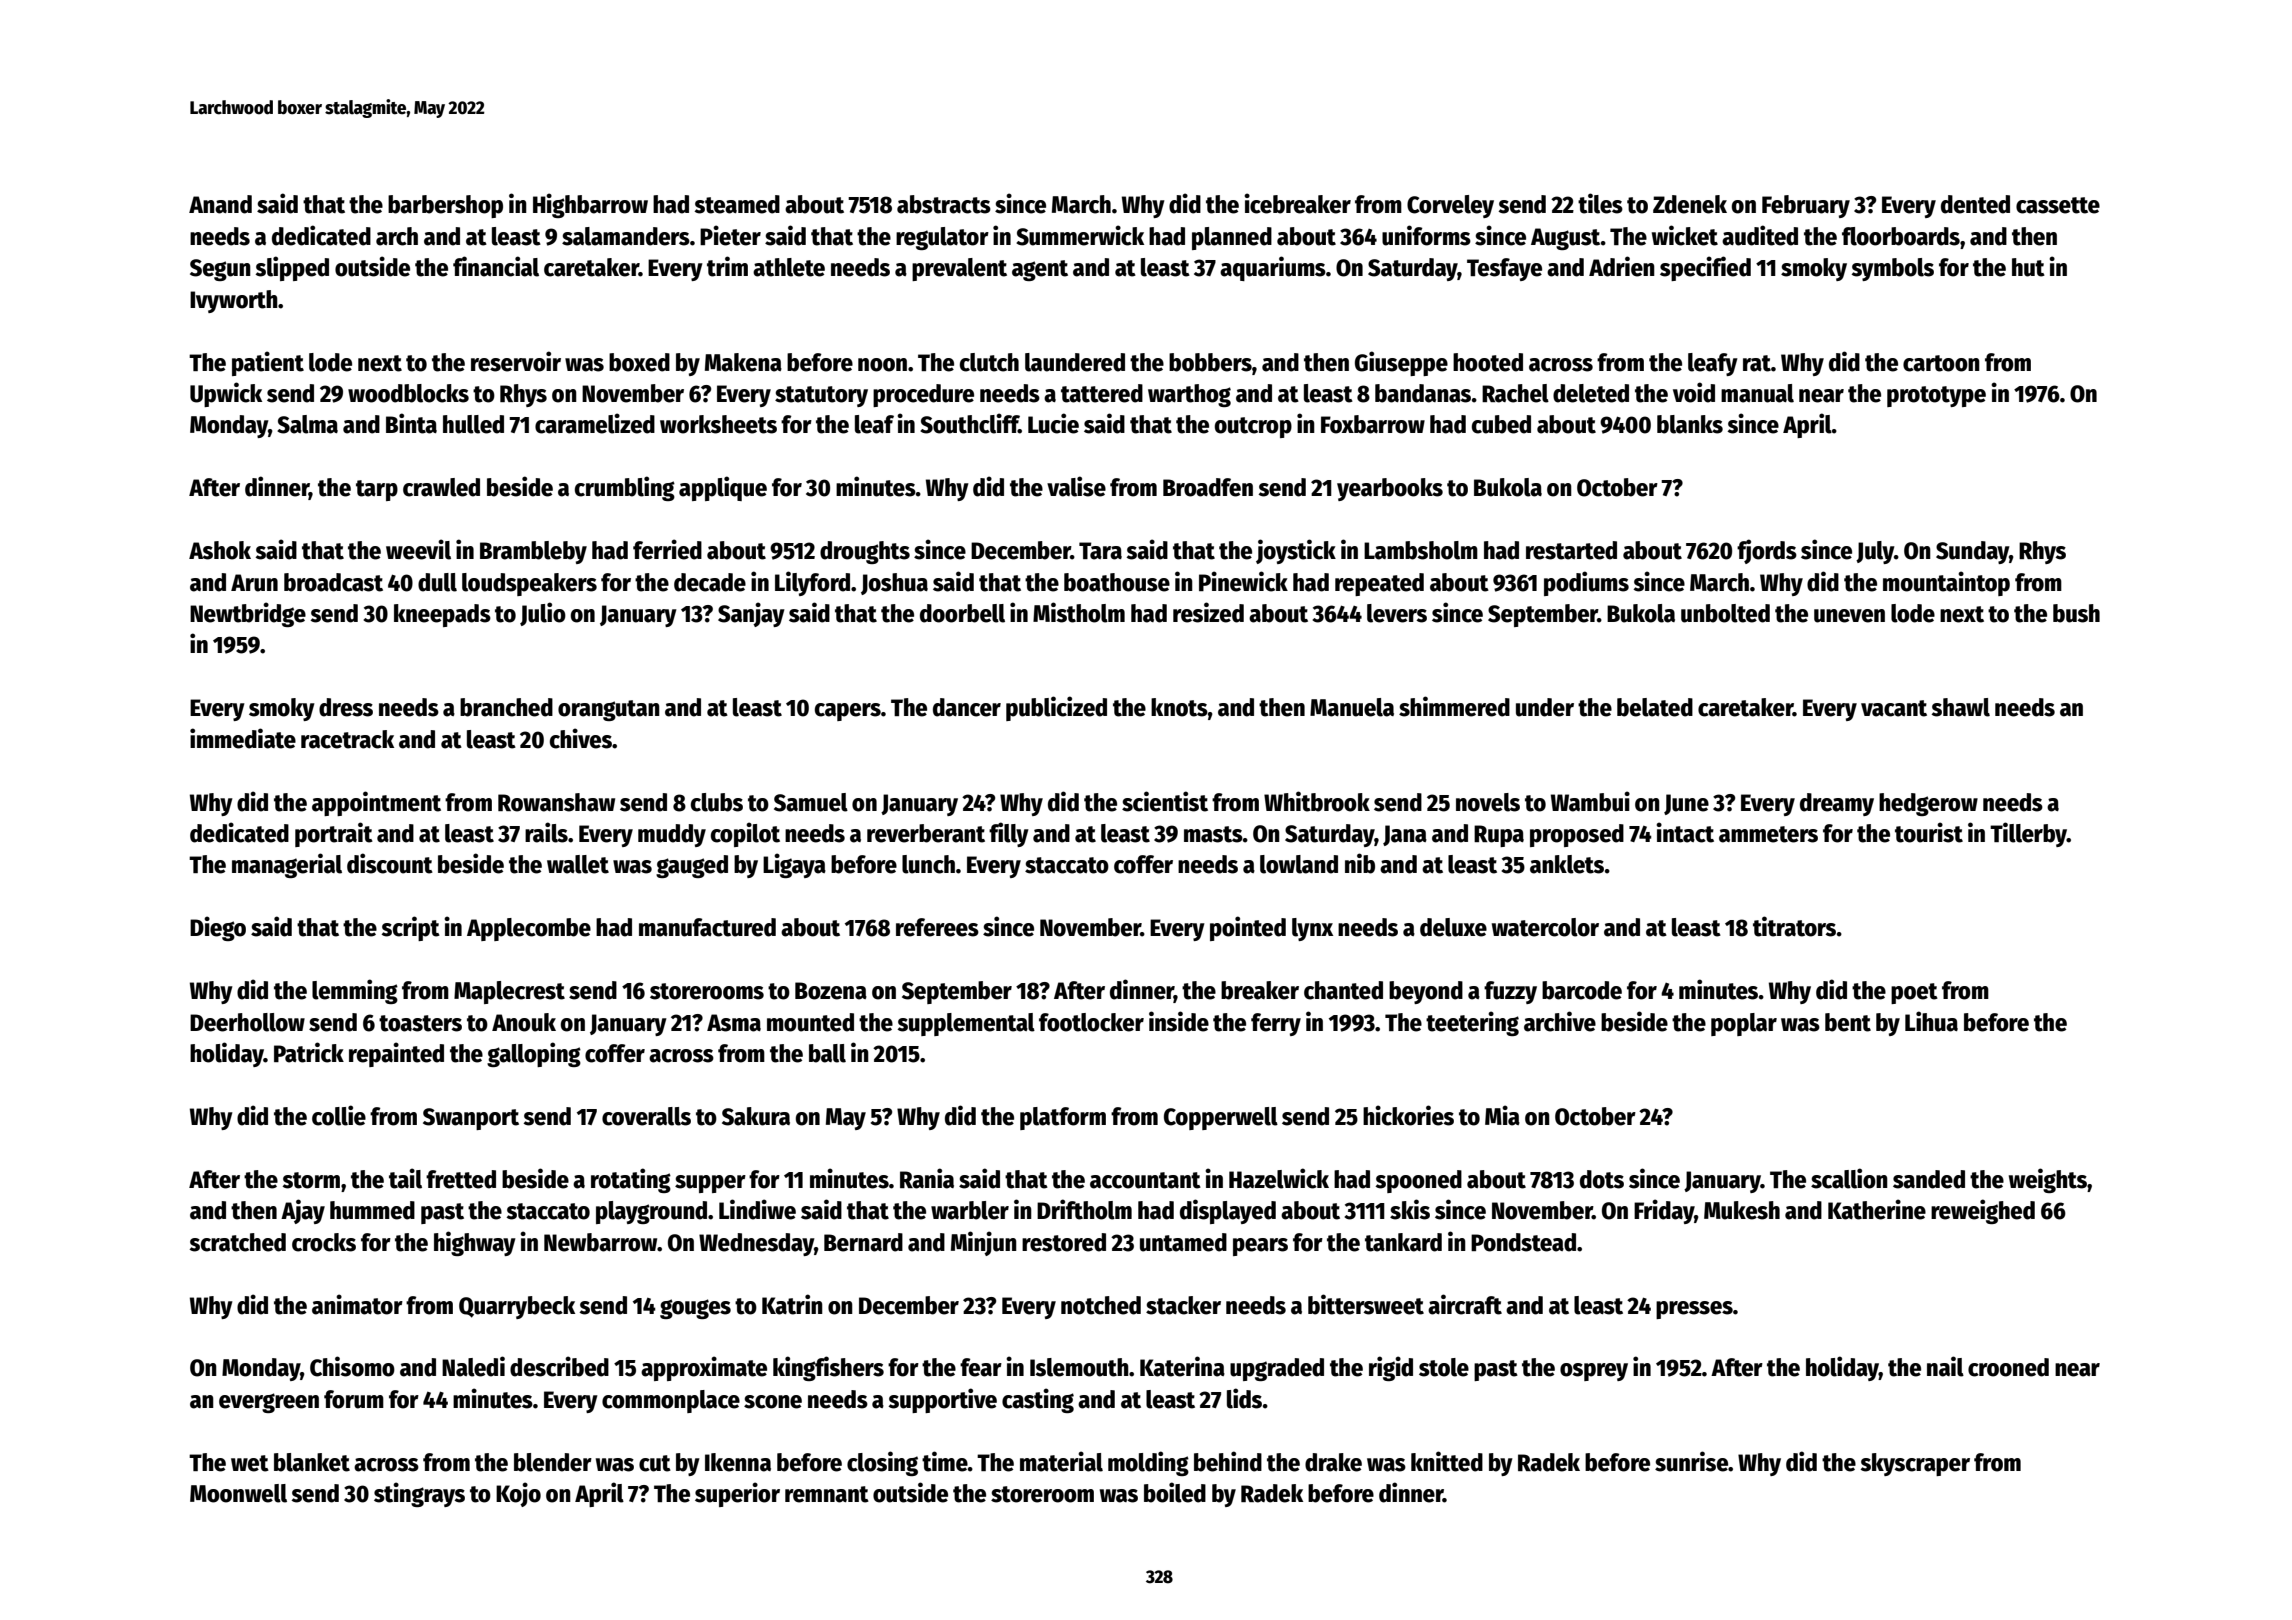  I want to click on podiums, so click(1586, 583).
